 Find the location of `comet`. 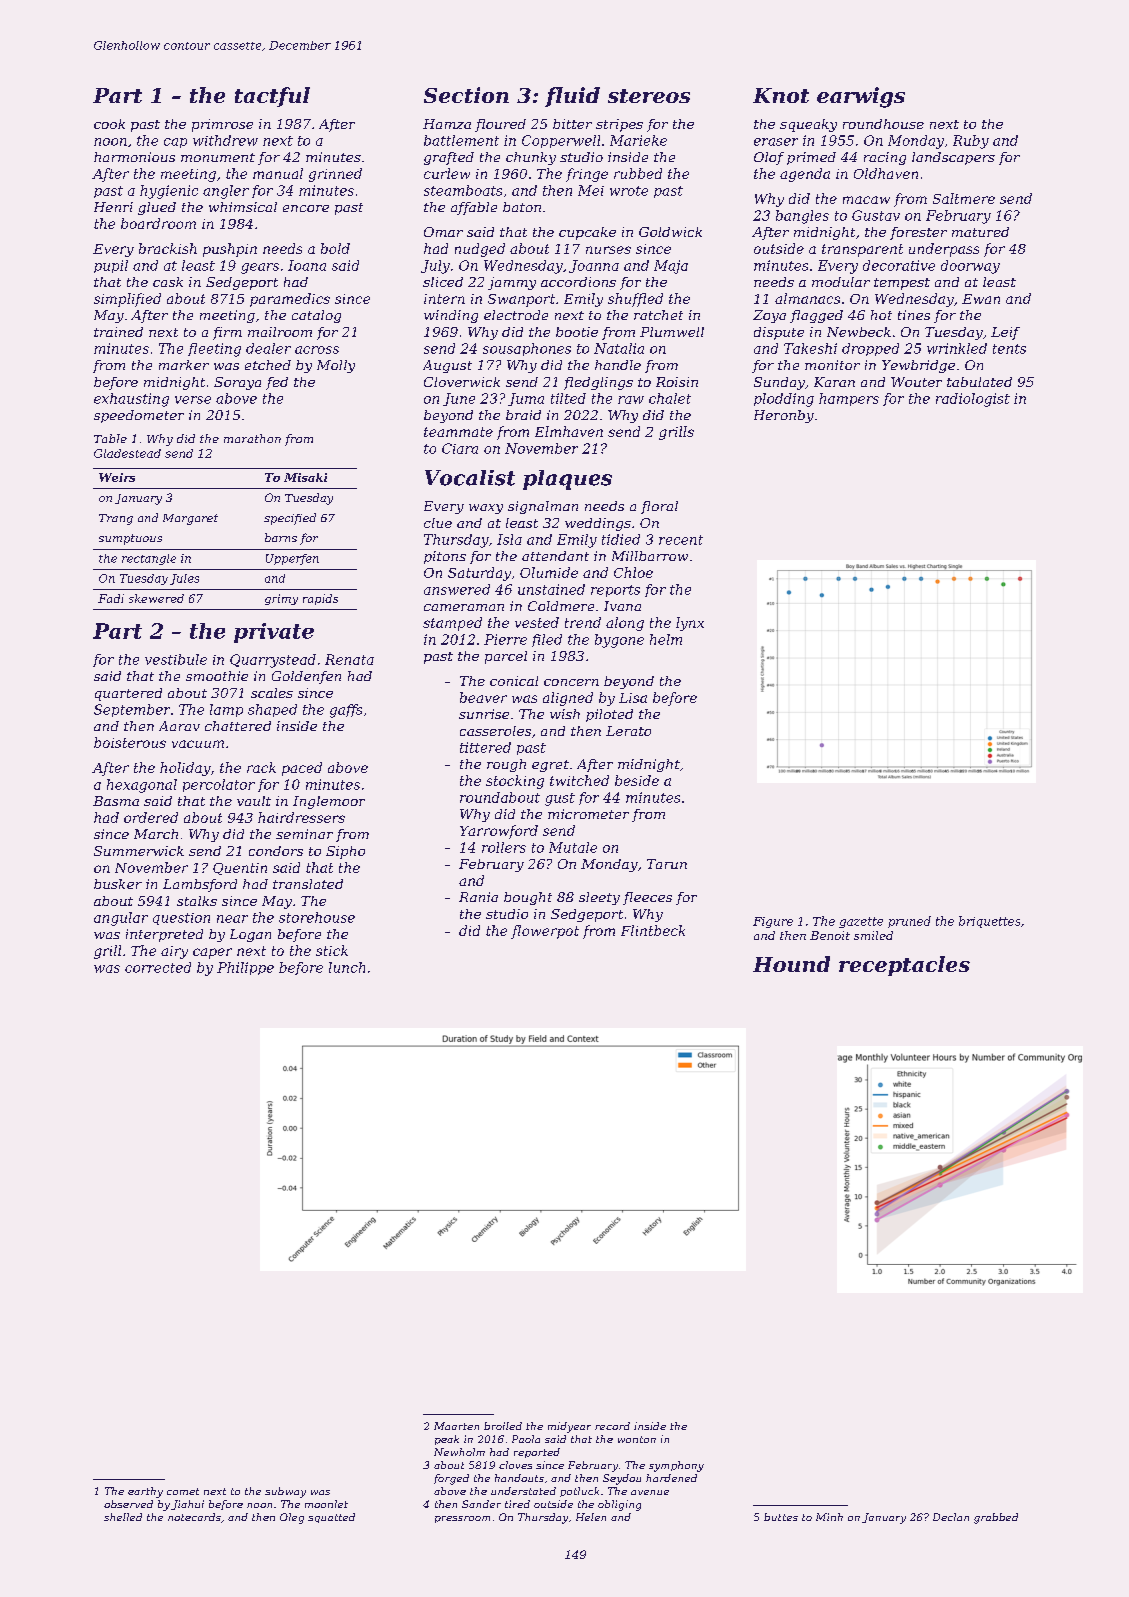

comet is located at coordinates (183, 1491).
